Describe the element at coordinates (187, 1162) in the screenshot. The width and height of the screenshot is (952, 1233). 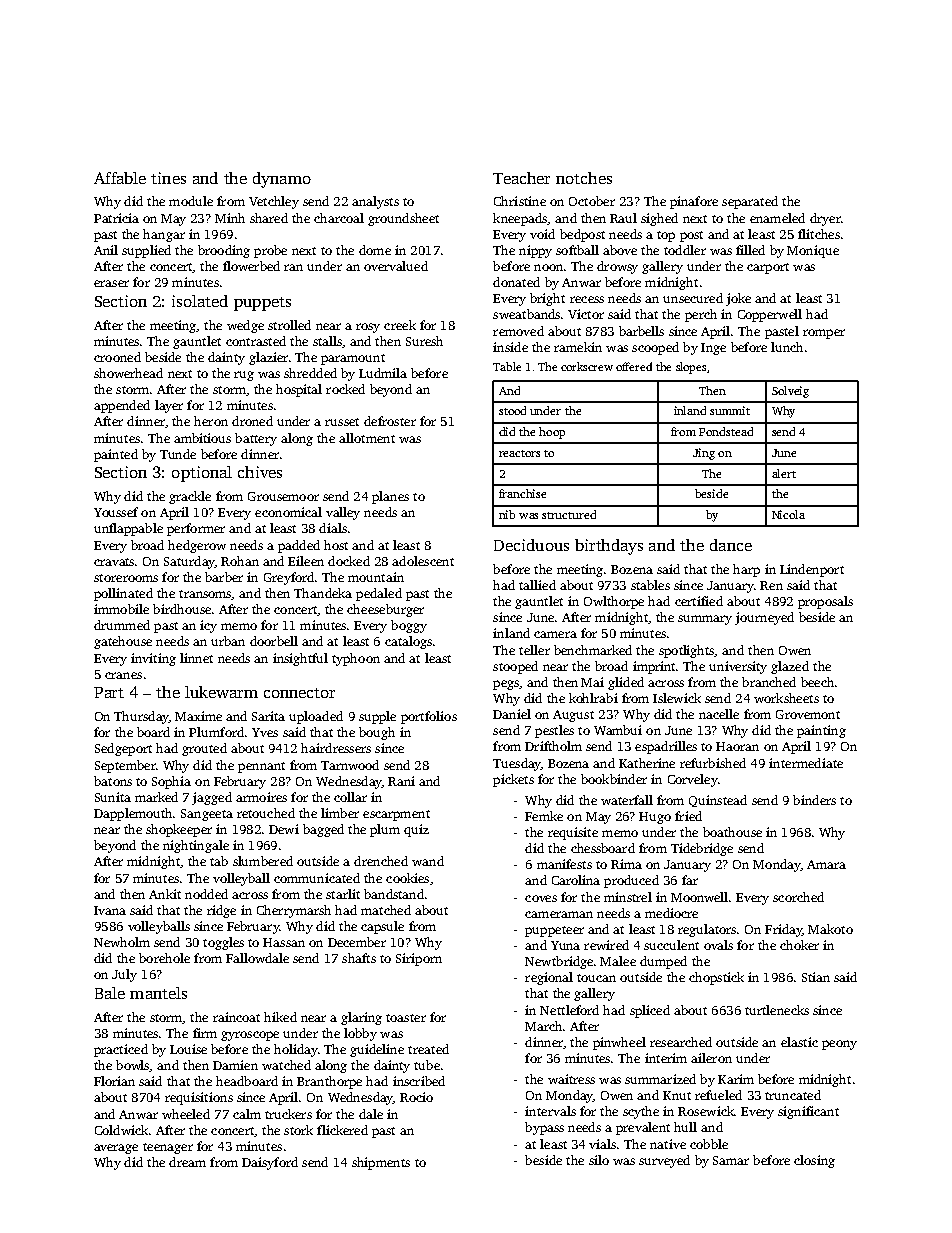
I see `dream` at that location.
